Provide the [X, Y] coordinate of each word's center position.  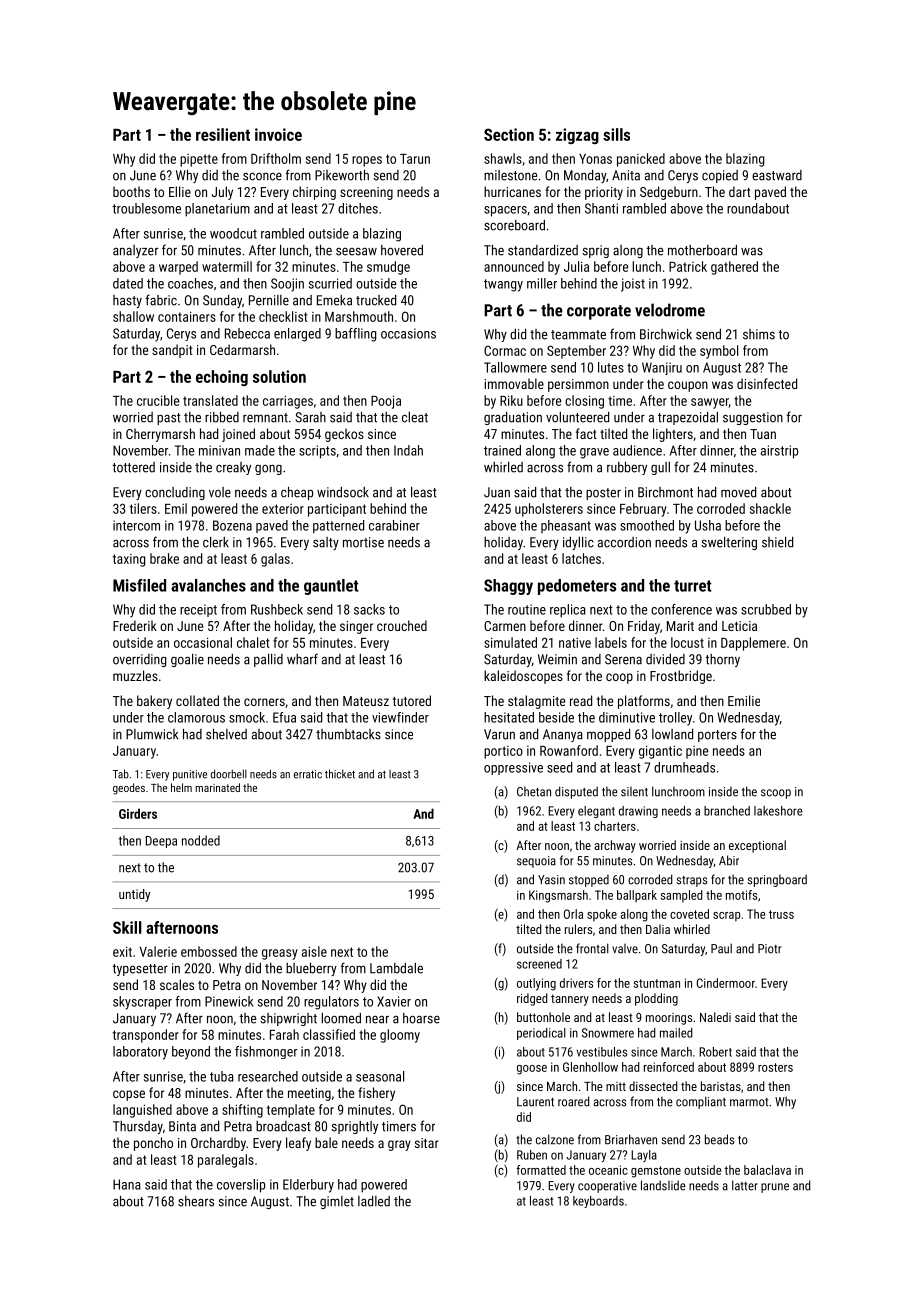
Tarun [415, 158]
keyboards [598, 1202]
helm [181, 787]
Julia [576, 266]
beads [719, 1139]
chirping [314, 193]
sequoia [536, 862]
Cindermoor [726, 983]
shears [196, 1201]
